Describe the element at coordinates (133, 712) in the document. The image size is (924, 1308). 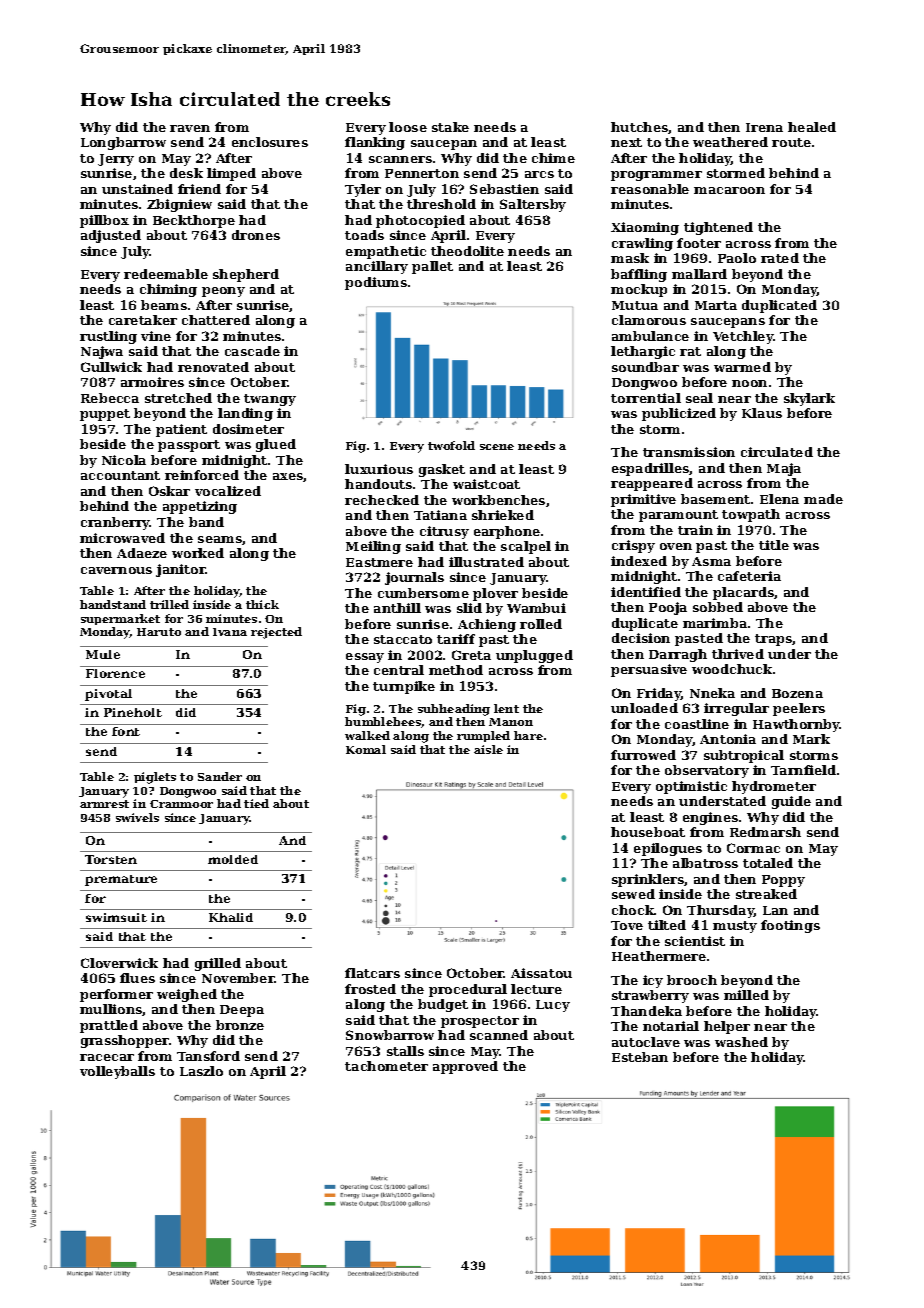
I see `Pineholt` at that location.
